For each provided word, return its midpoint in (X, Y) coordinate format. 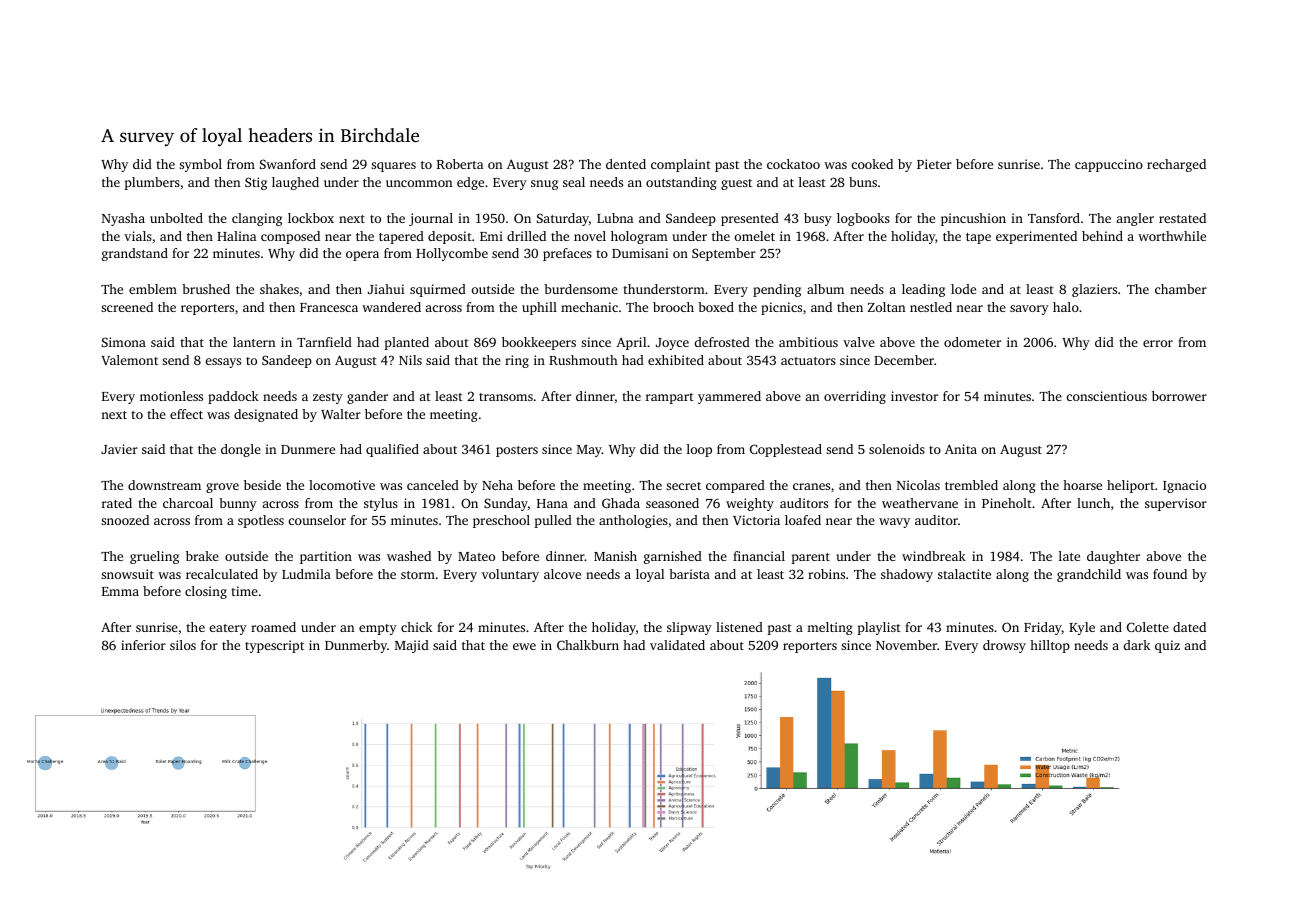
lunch (1093, 503)
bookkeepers (539, 343)
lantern (254, 342)
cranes (811, 486)
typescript (274, 646)
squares (393, 167)
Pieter (934, 164)
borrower (1179, 396)
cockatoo (793, 164)
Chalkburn (588, 645)
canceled (433, 485)
